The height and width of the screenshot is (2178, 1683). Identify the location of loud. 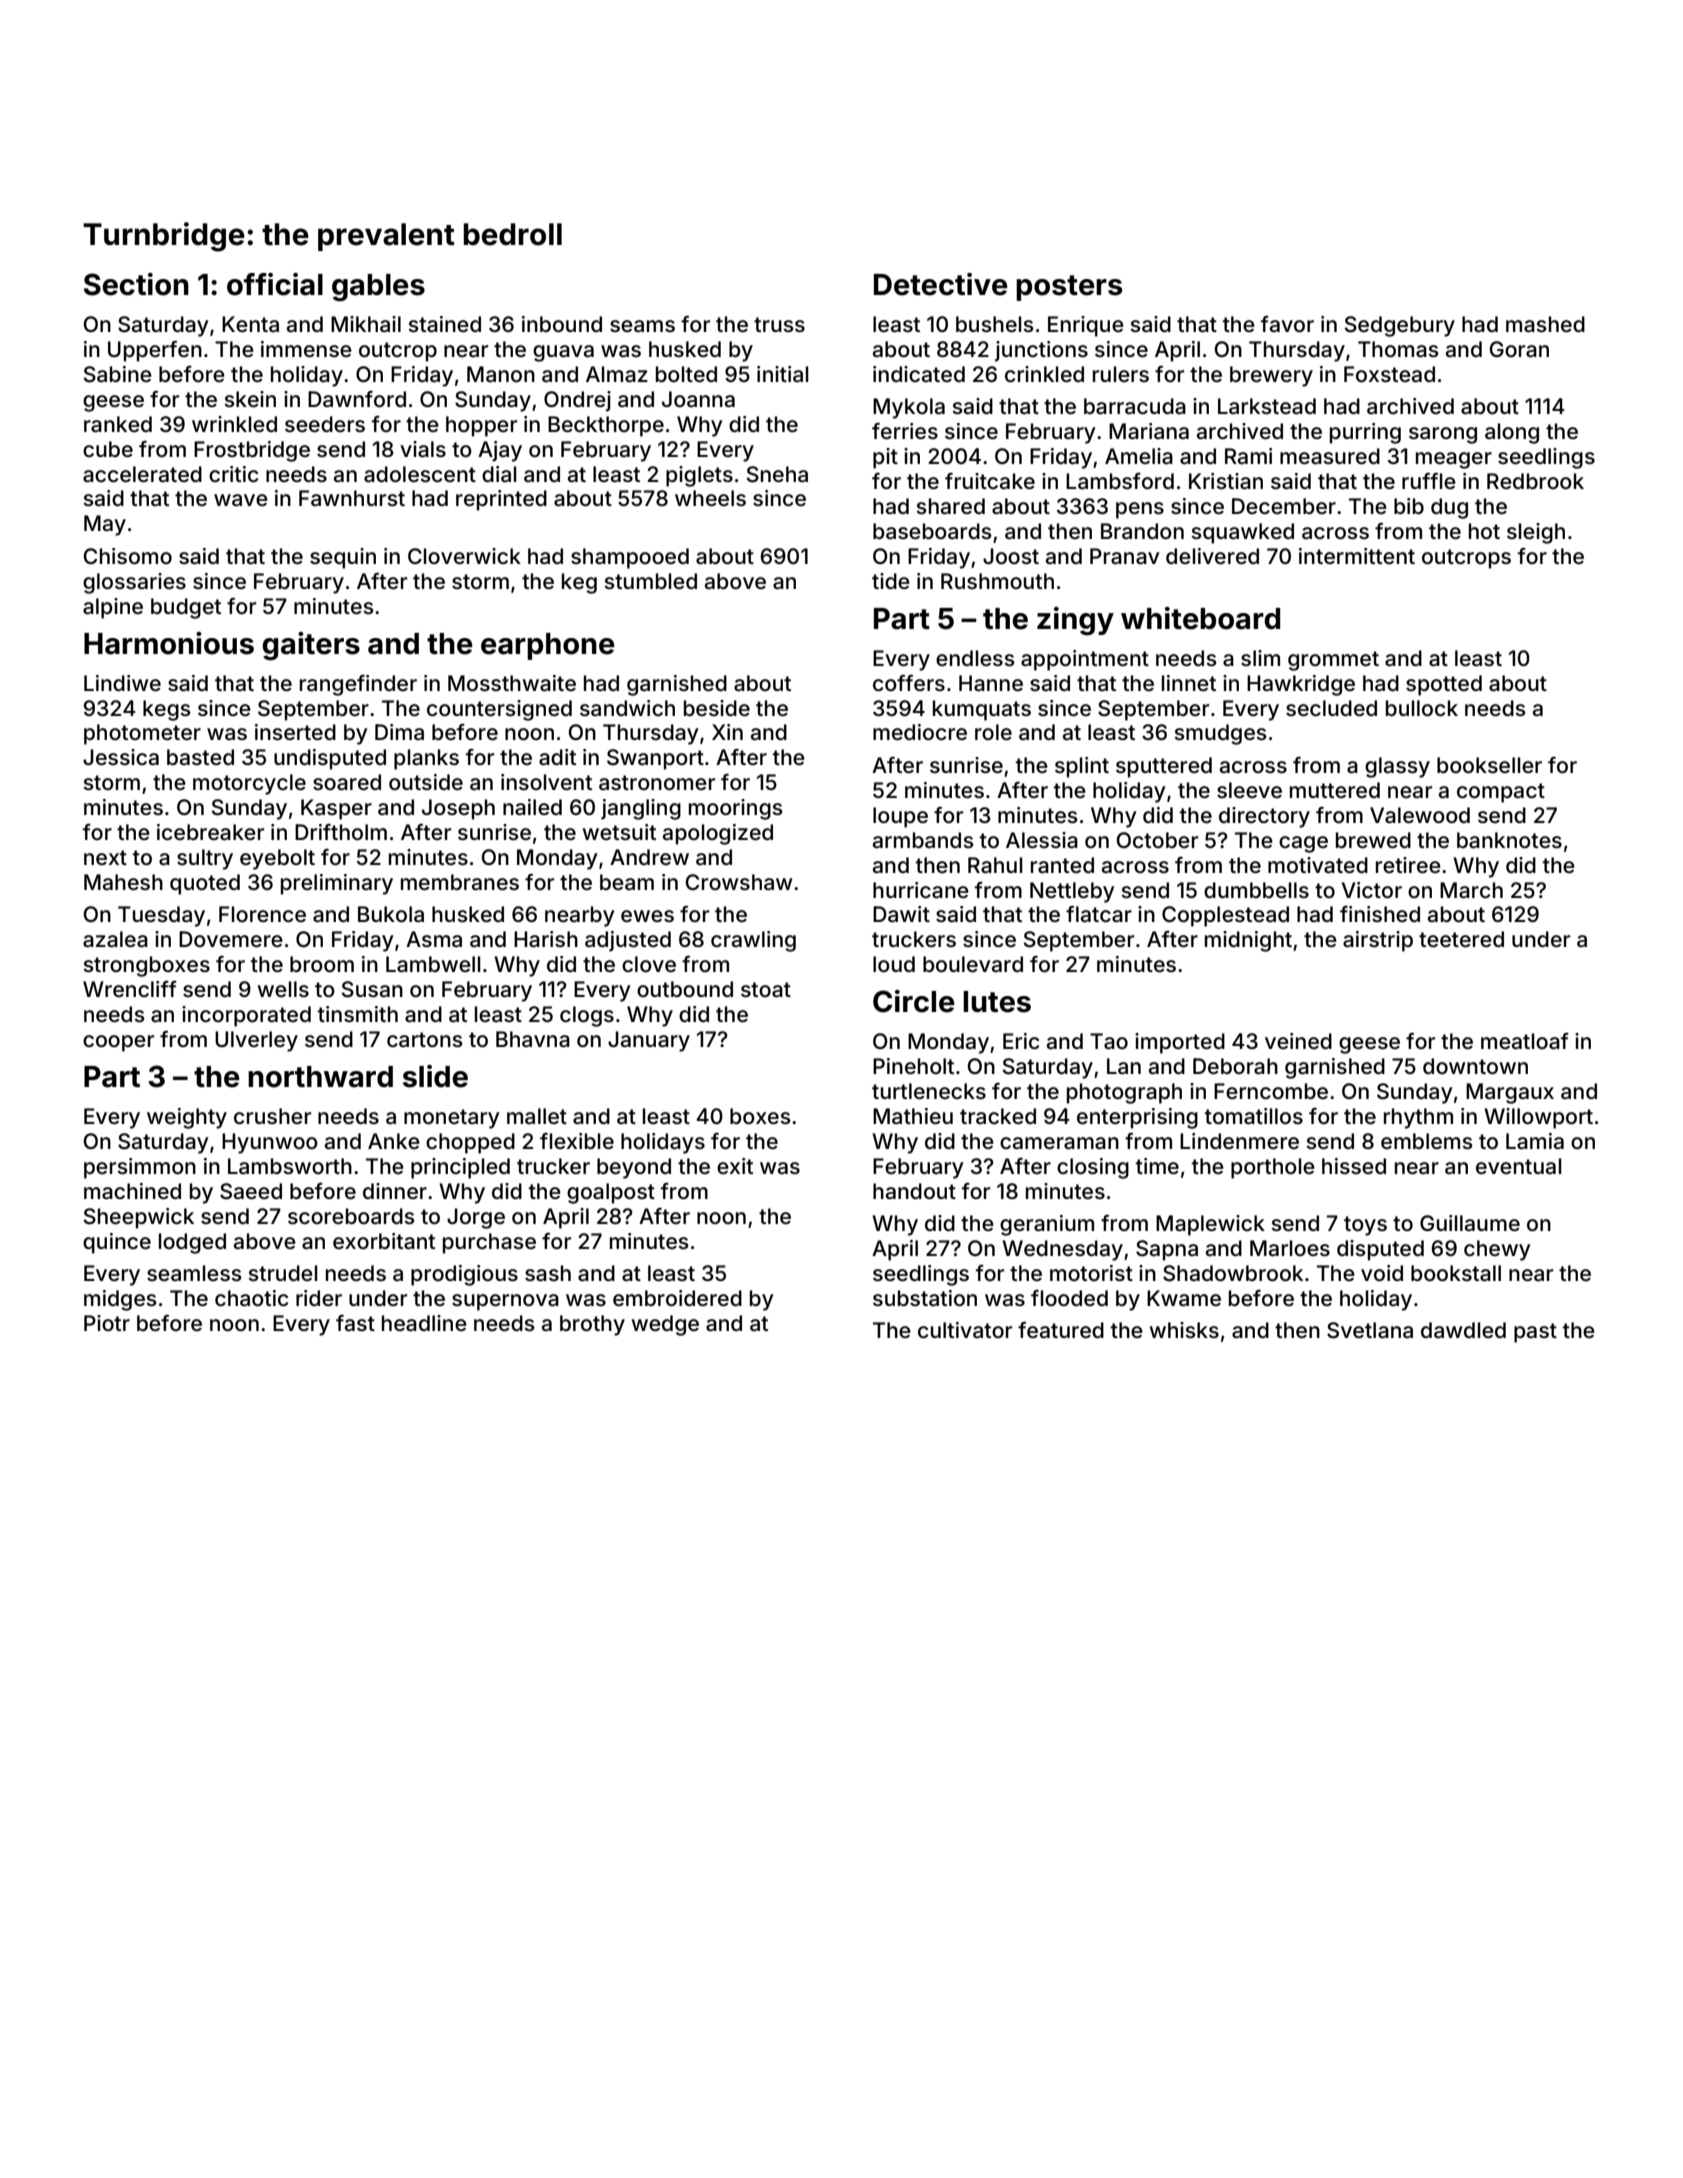
(894, 964).
